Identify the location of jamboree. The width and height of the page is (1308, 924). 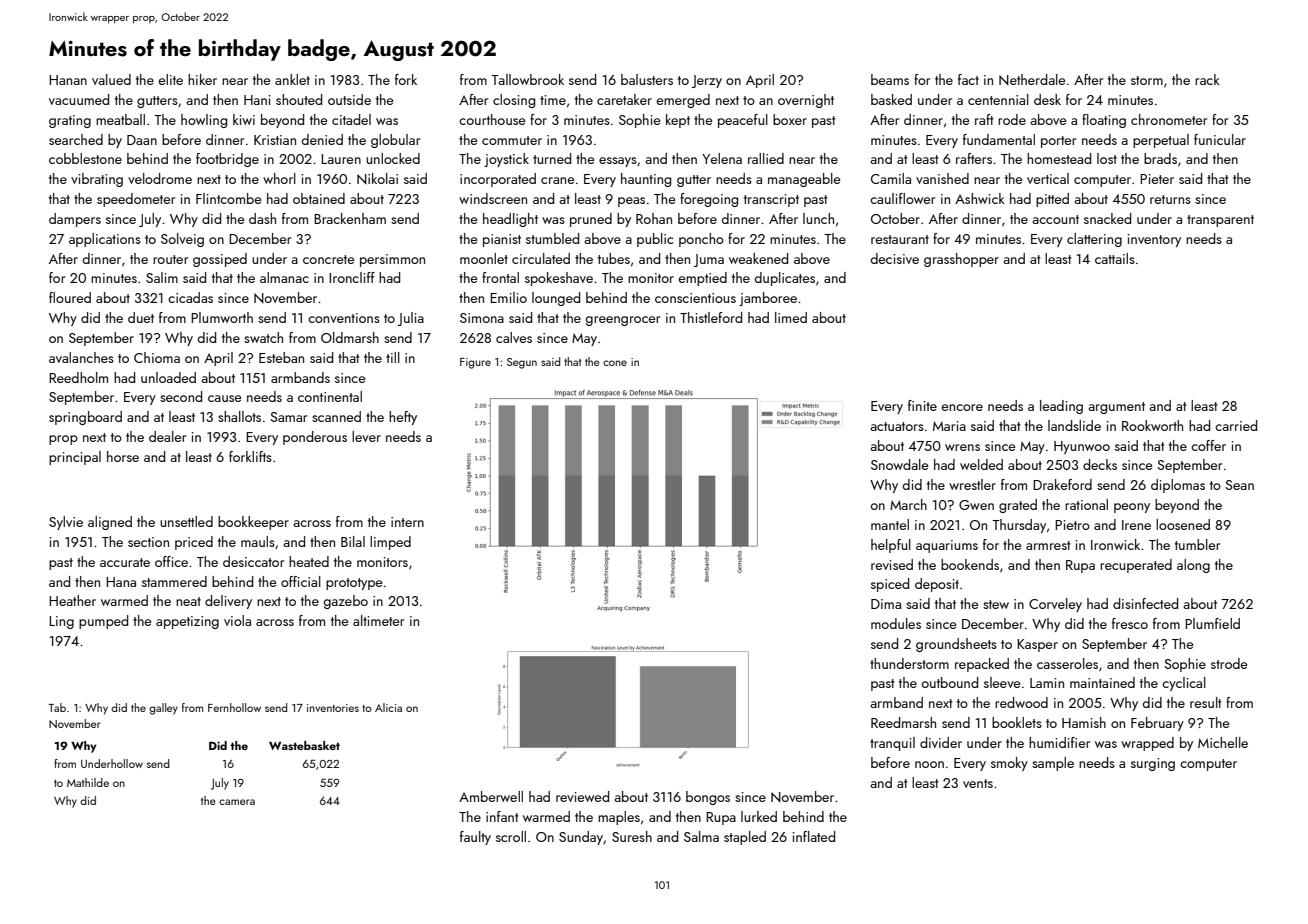
(768, 299).
